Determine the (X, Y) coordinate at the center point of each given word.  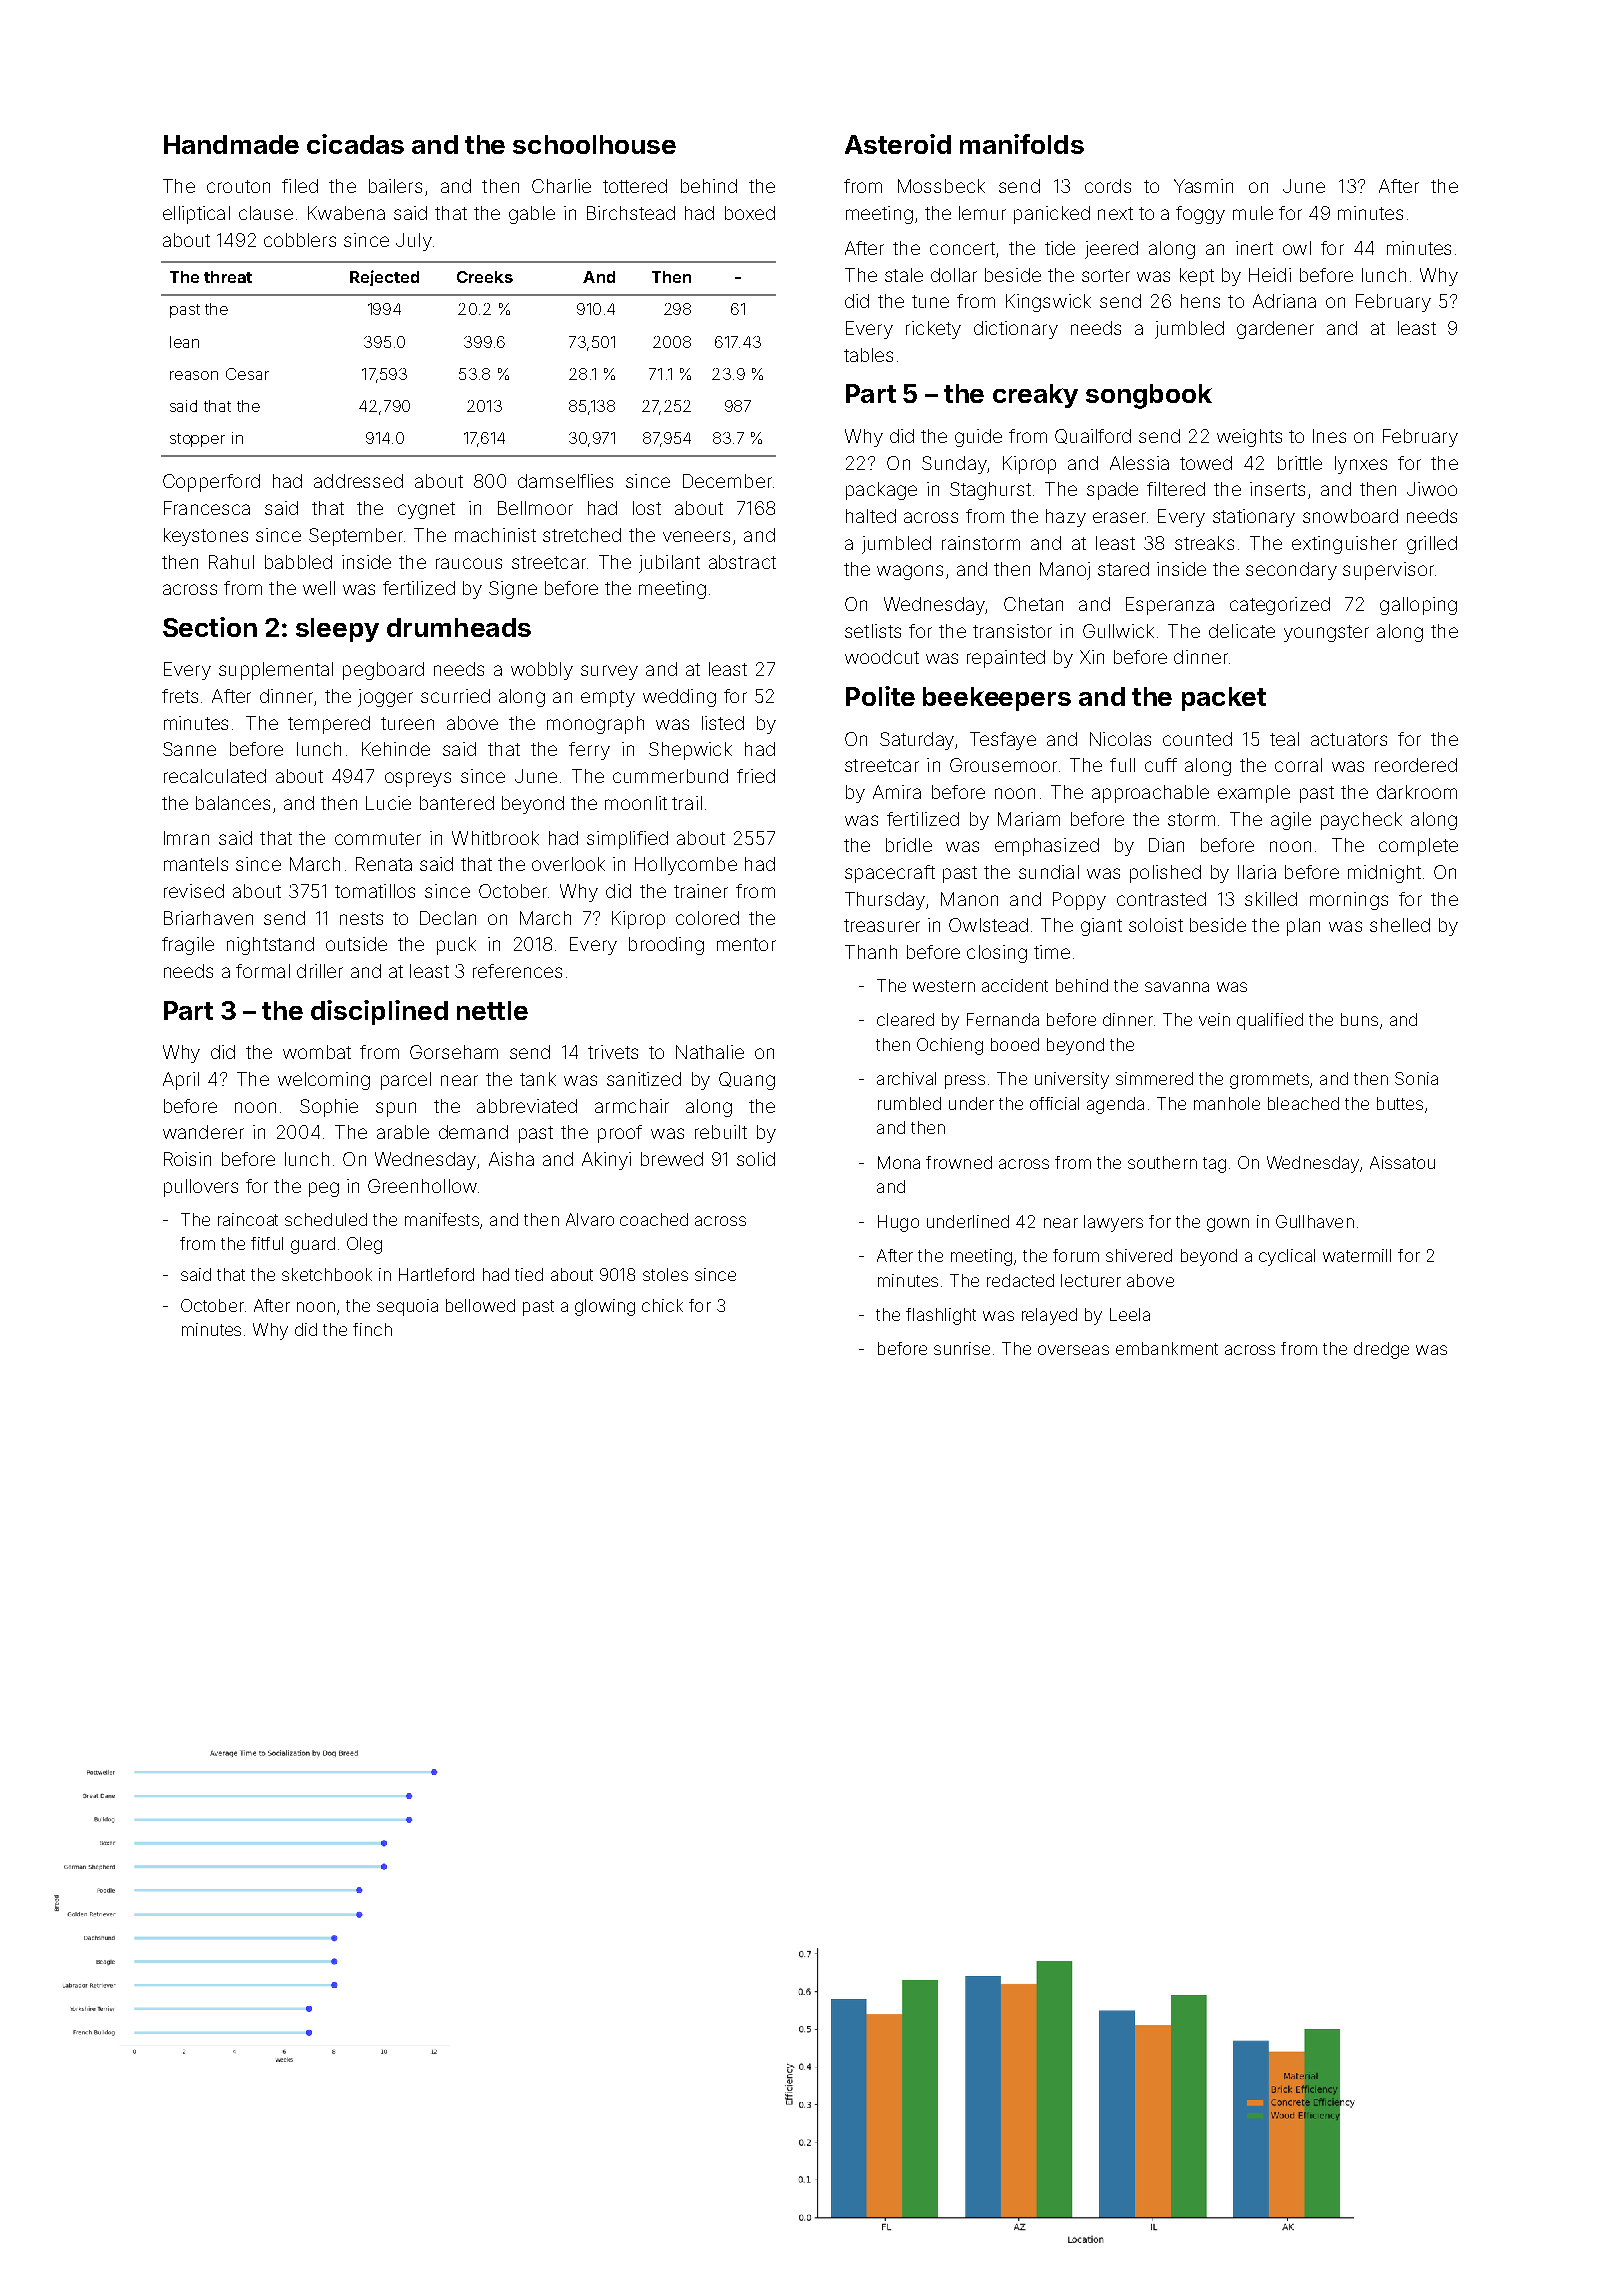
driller (320, 971)
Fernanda (1003, 1019)
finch (372, 1329)
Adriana (1284, 301)
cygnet (426, 510)
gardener (1275, 330)
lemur (982, 213)
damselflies (565, 481)
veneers (696, 536)
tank (538, 1079)
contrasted (1161, 899)
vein (1214, 1019)
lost (647, 508)
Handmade (231, 144)
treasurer (882, 925)
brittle (1300, 463)
